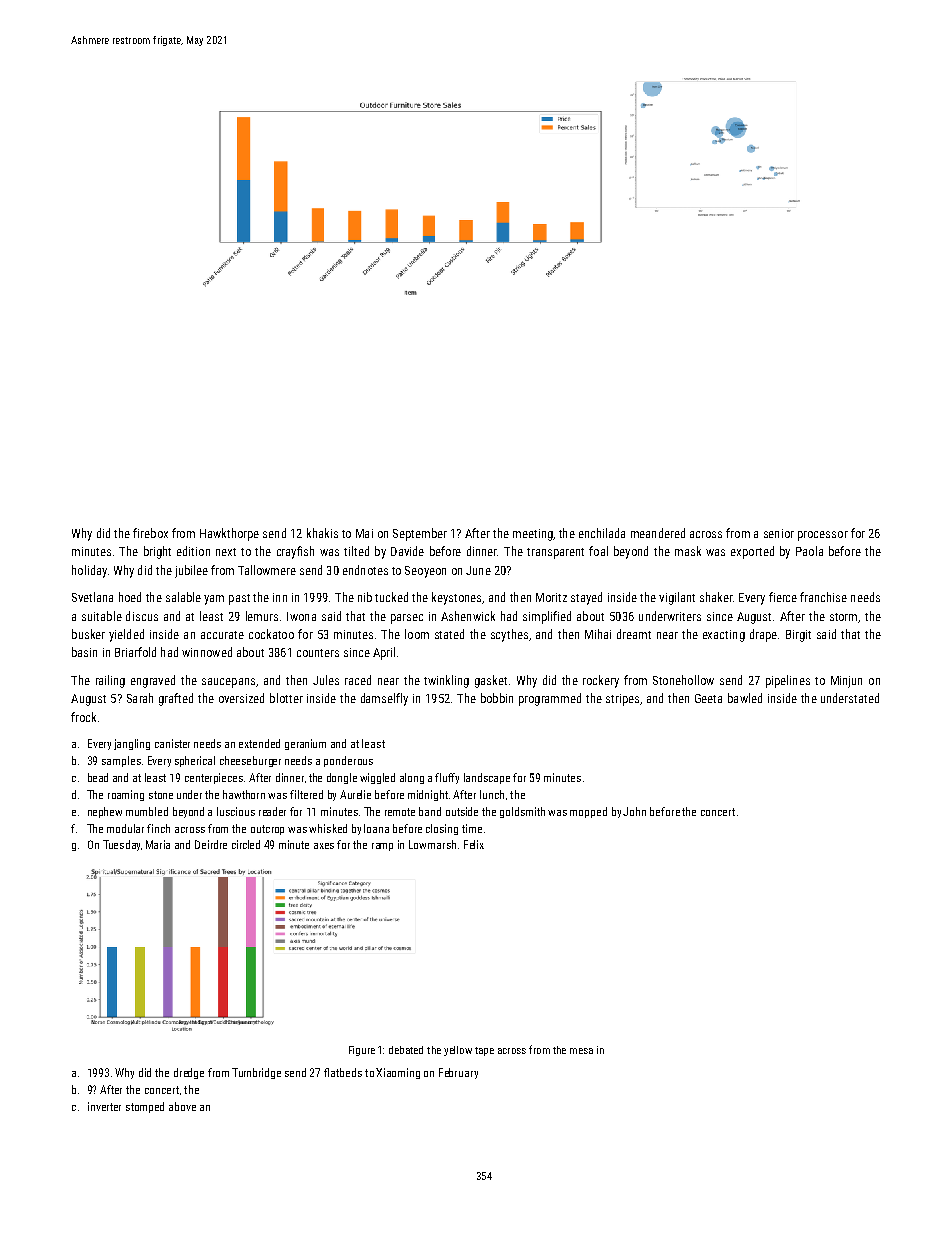  Describe the element at coordinates (809, 551) in the document. I see `Paola` at that location.
